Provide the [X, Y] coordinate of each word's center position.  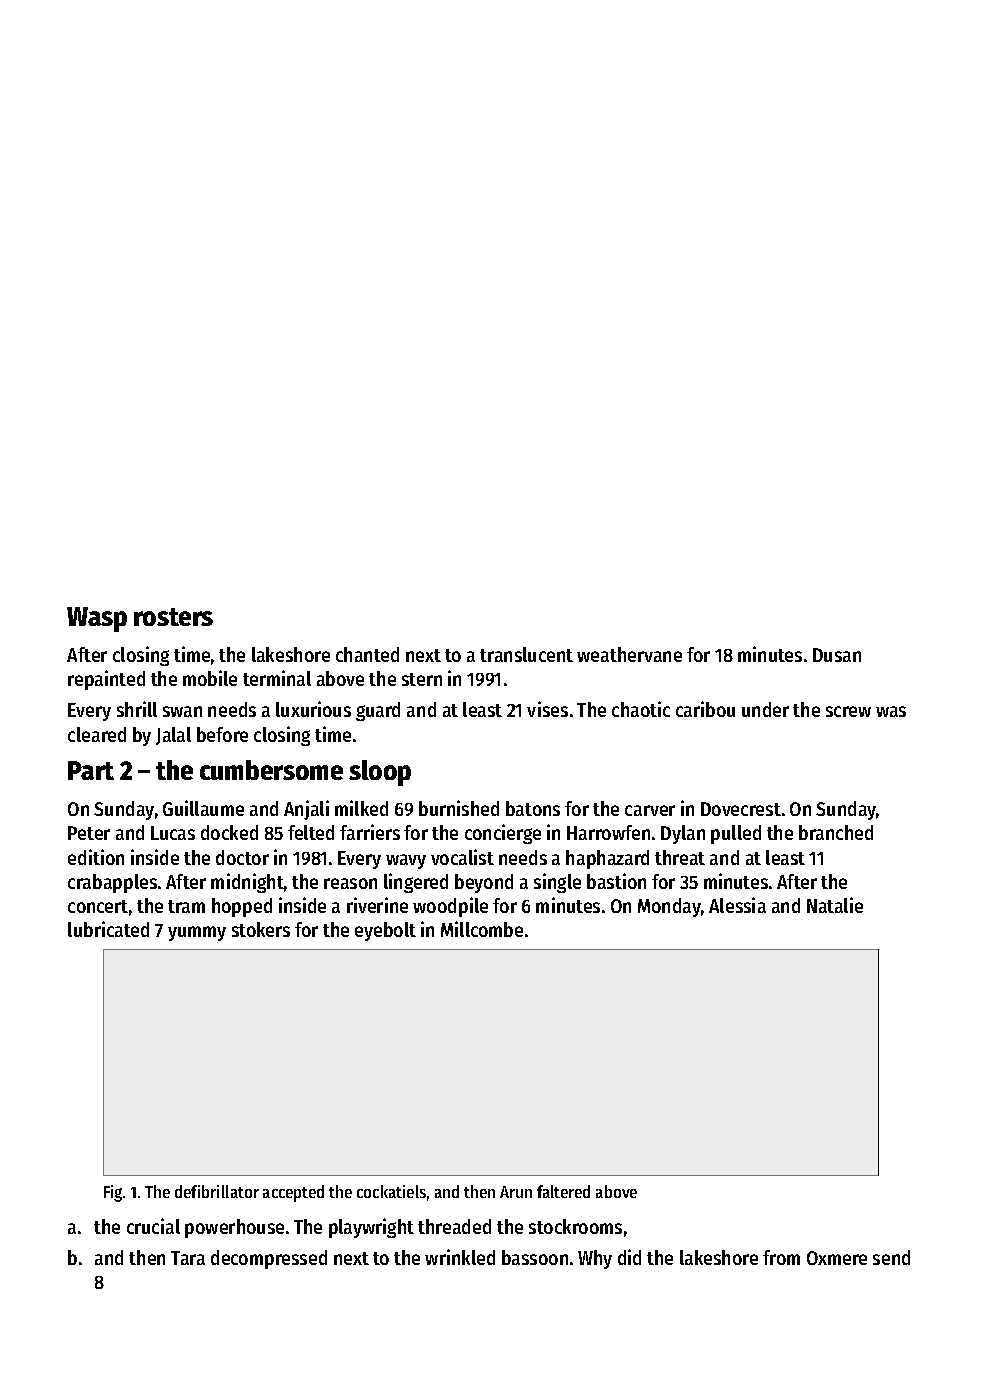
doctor [242, 857]
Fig [113, 1193]
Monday [669, 907]
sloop [380, 773]
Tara [188, 1258]
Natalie [835, 905]
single [557, 883]
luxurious [313, 709]
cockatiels [391, 1191]
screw [848, 711]
